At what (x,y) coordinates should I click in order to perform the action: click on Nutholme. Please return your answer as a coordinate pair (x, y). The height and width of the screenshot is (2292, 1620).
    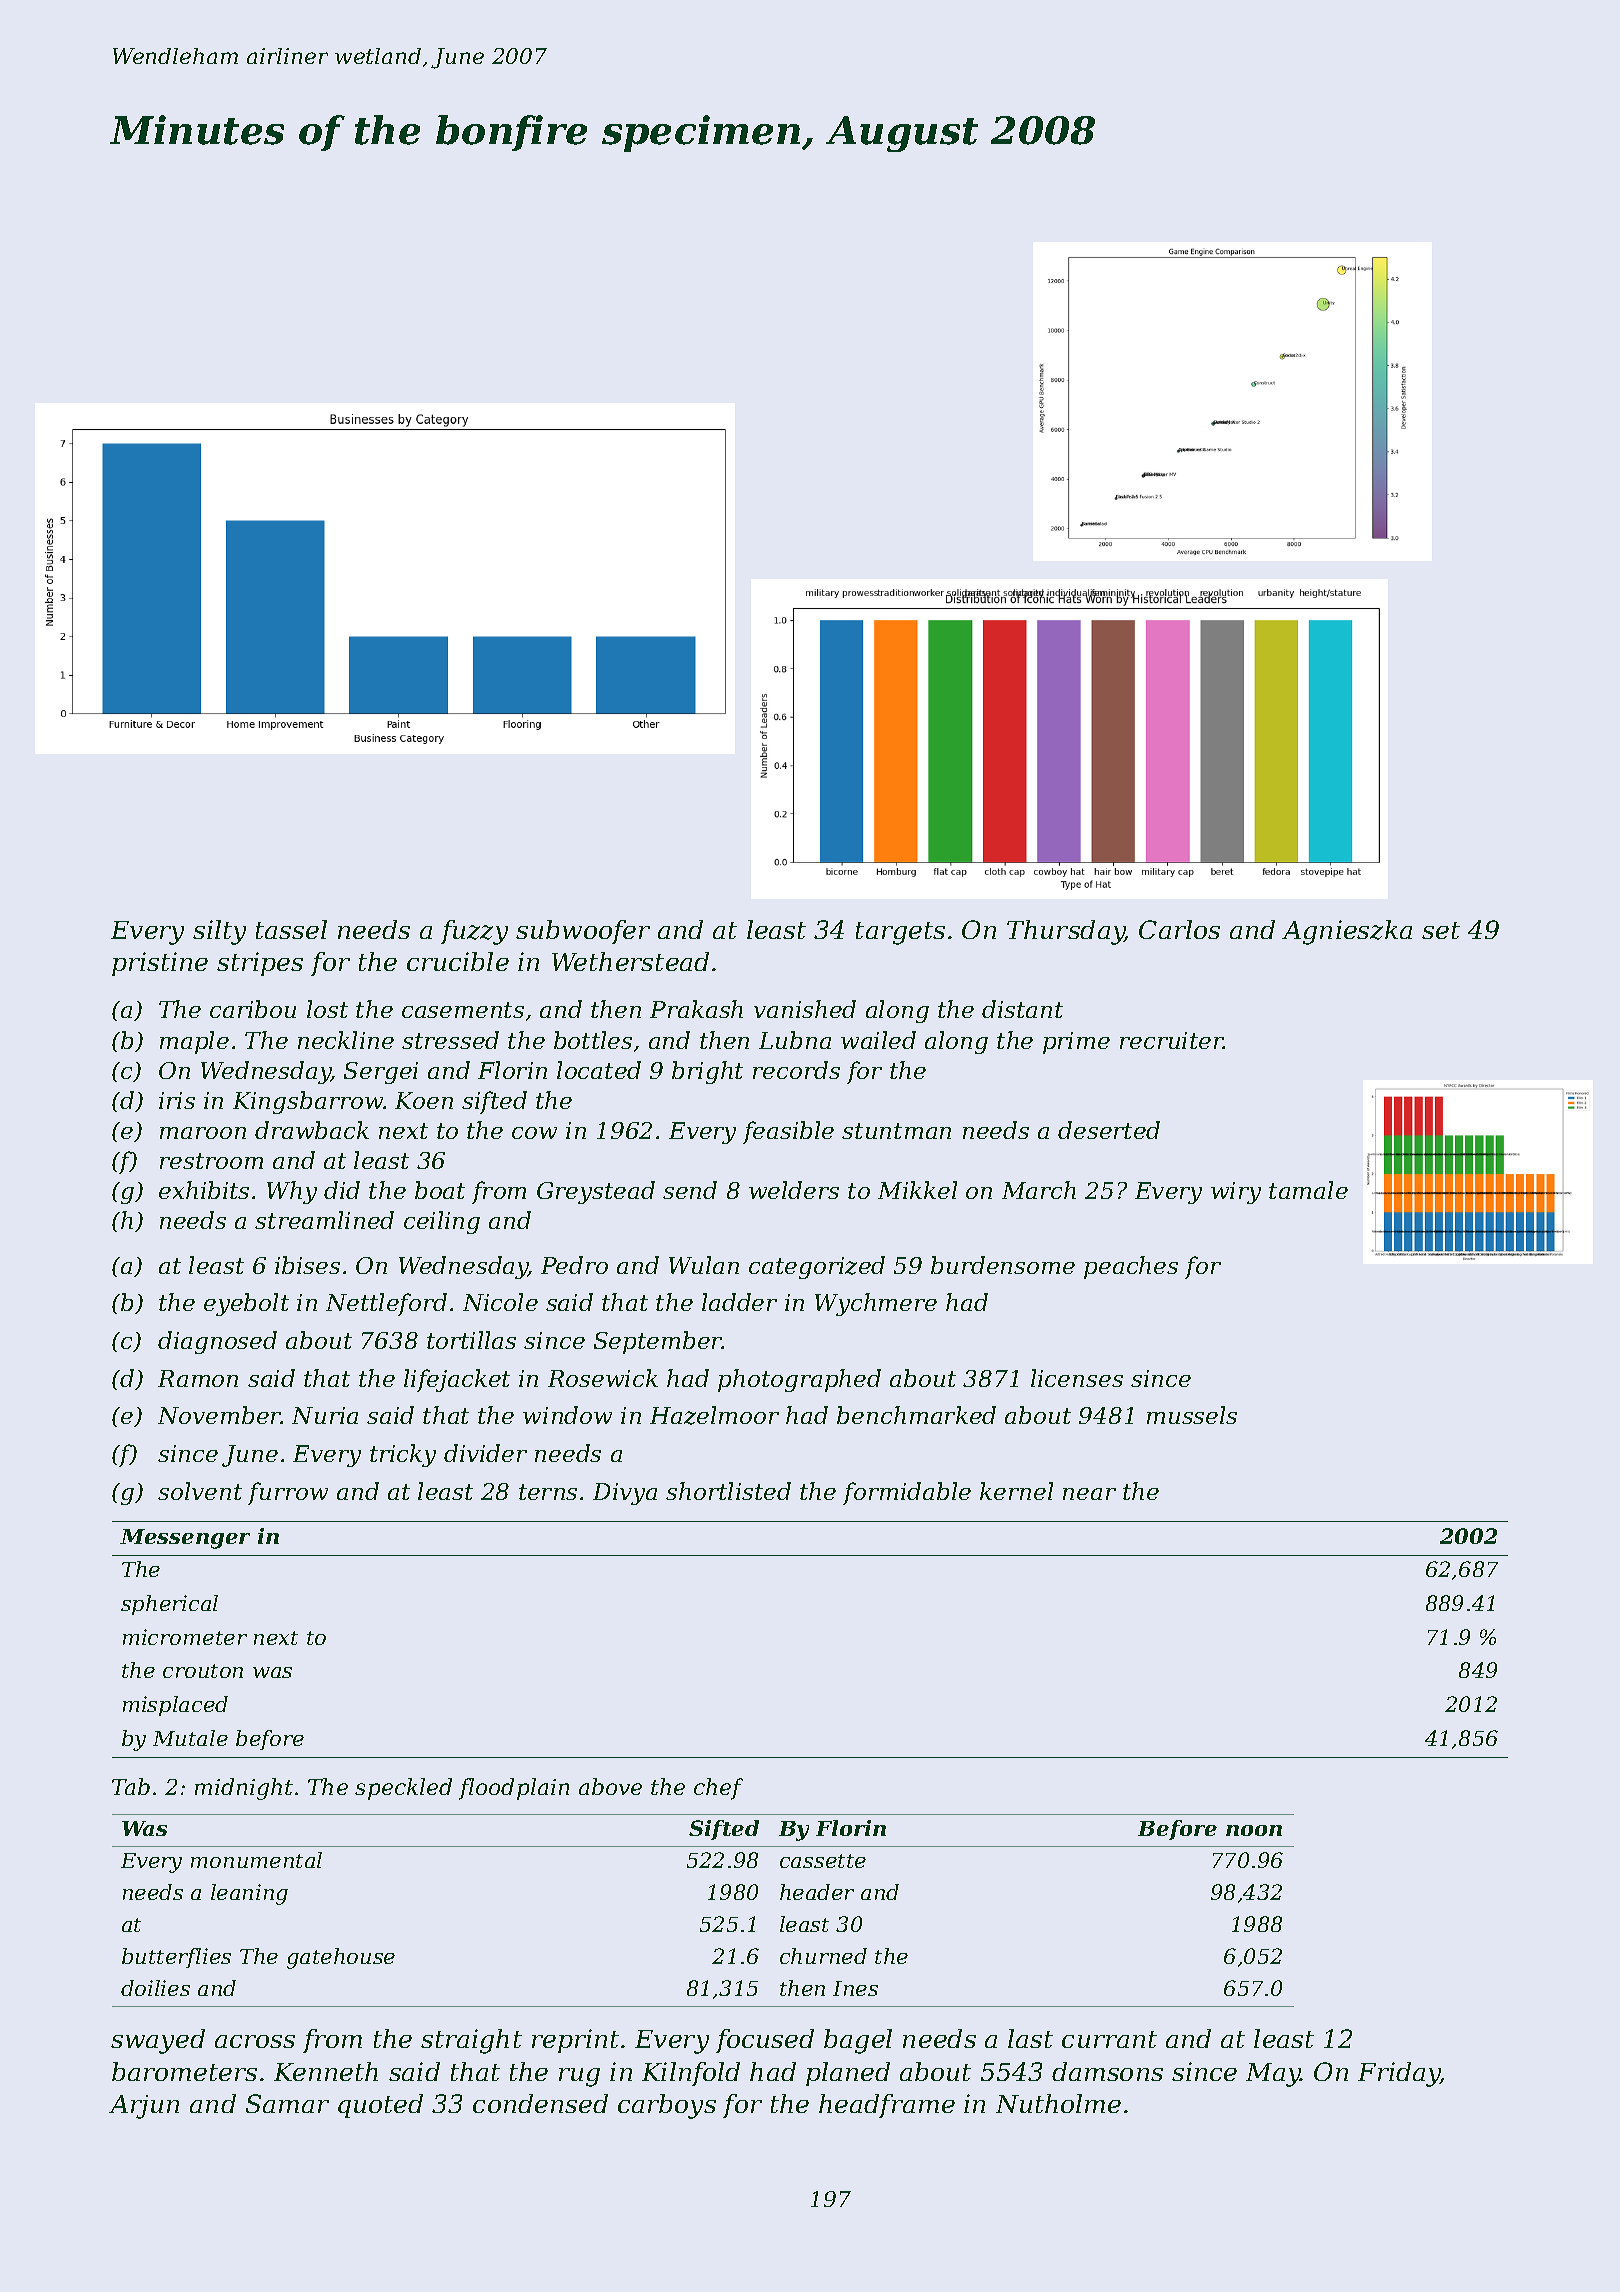
    Looking at the image, I should click on (1058, 2103).
